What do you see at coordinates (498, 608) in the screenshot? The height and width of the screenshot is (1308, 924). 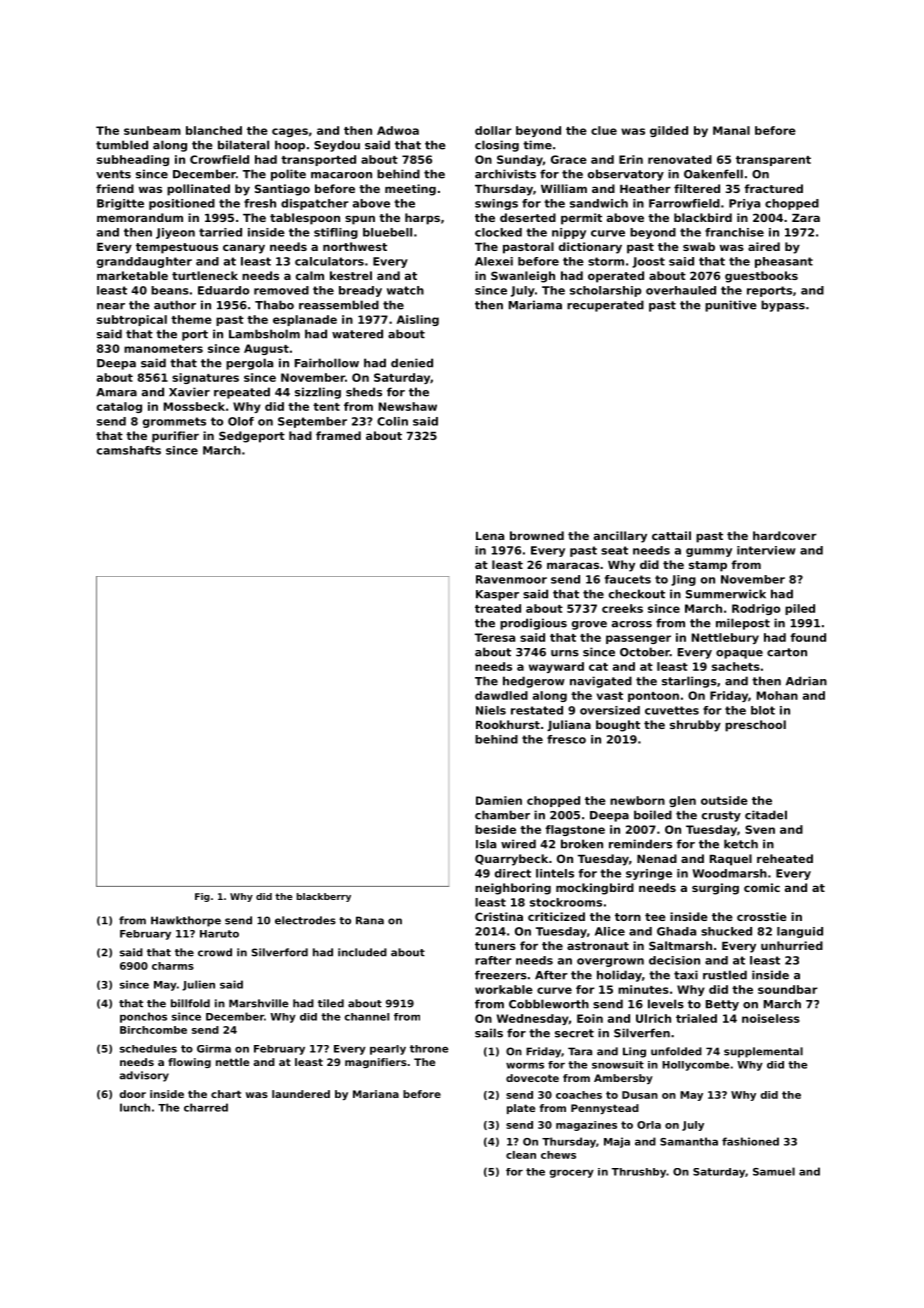 I see `treated` at bounding box center [498, 608].
